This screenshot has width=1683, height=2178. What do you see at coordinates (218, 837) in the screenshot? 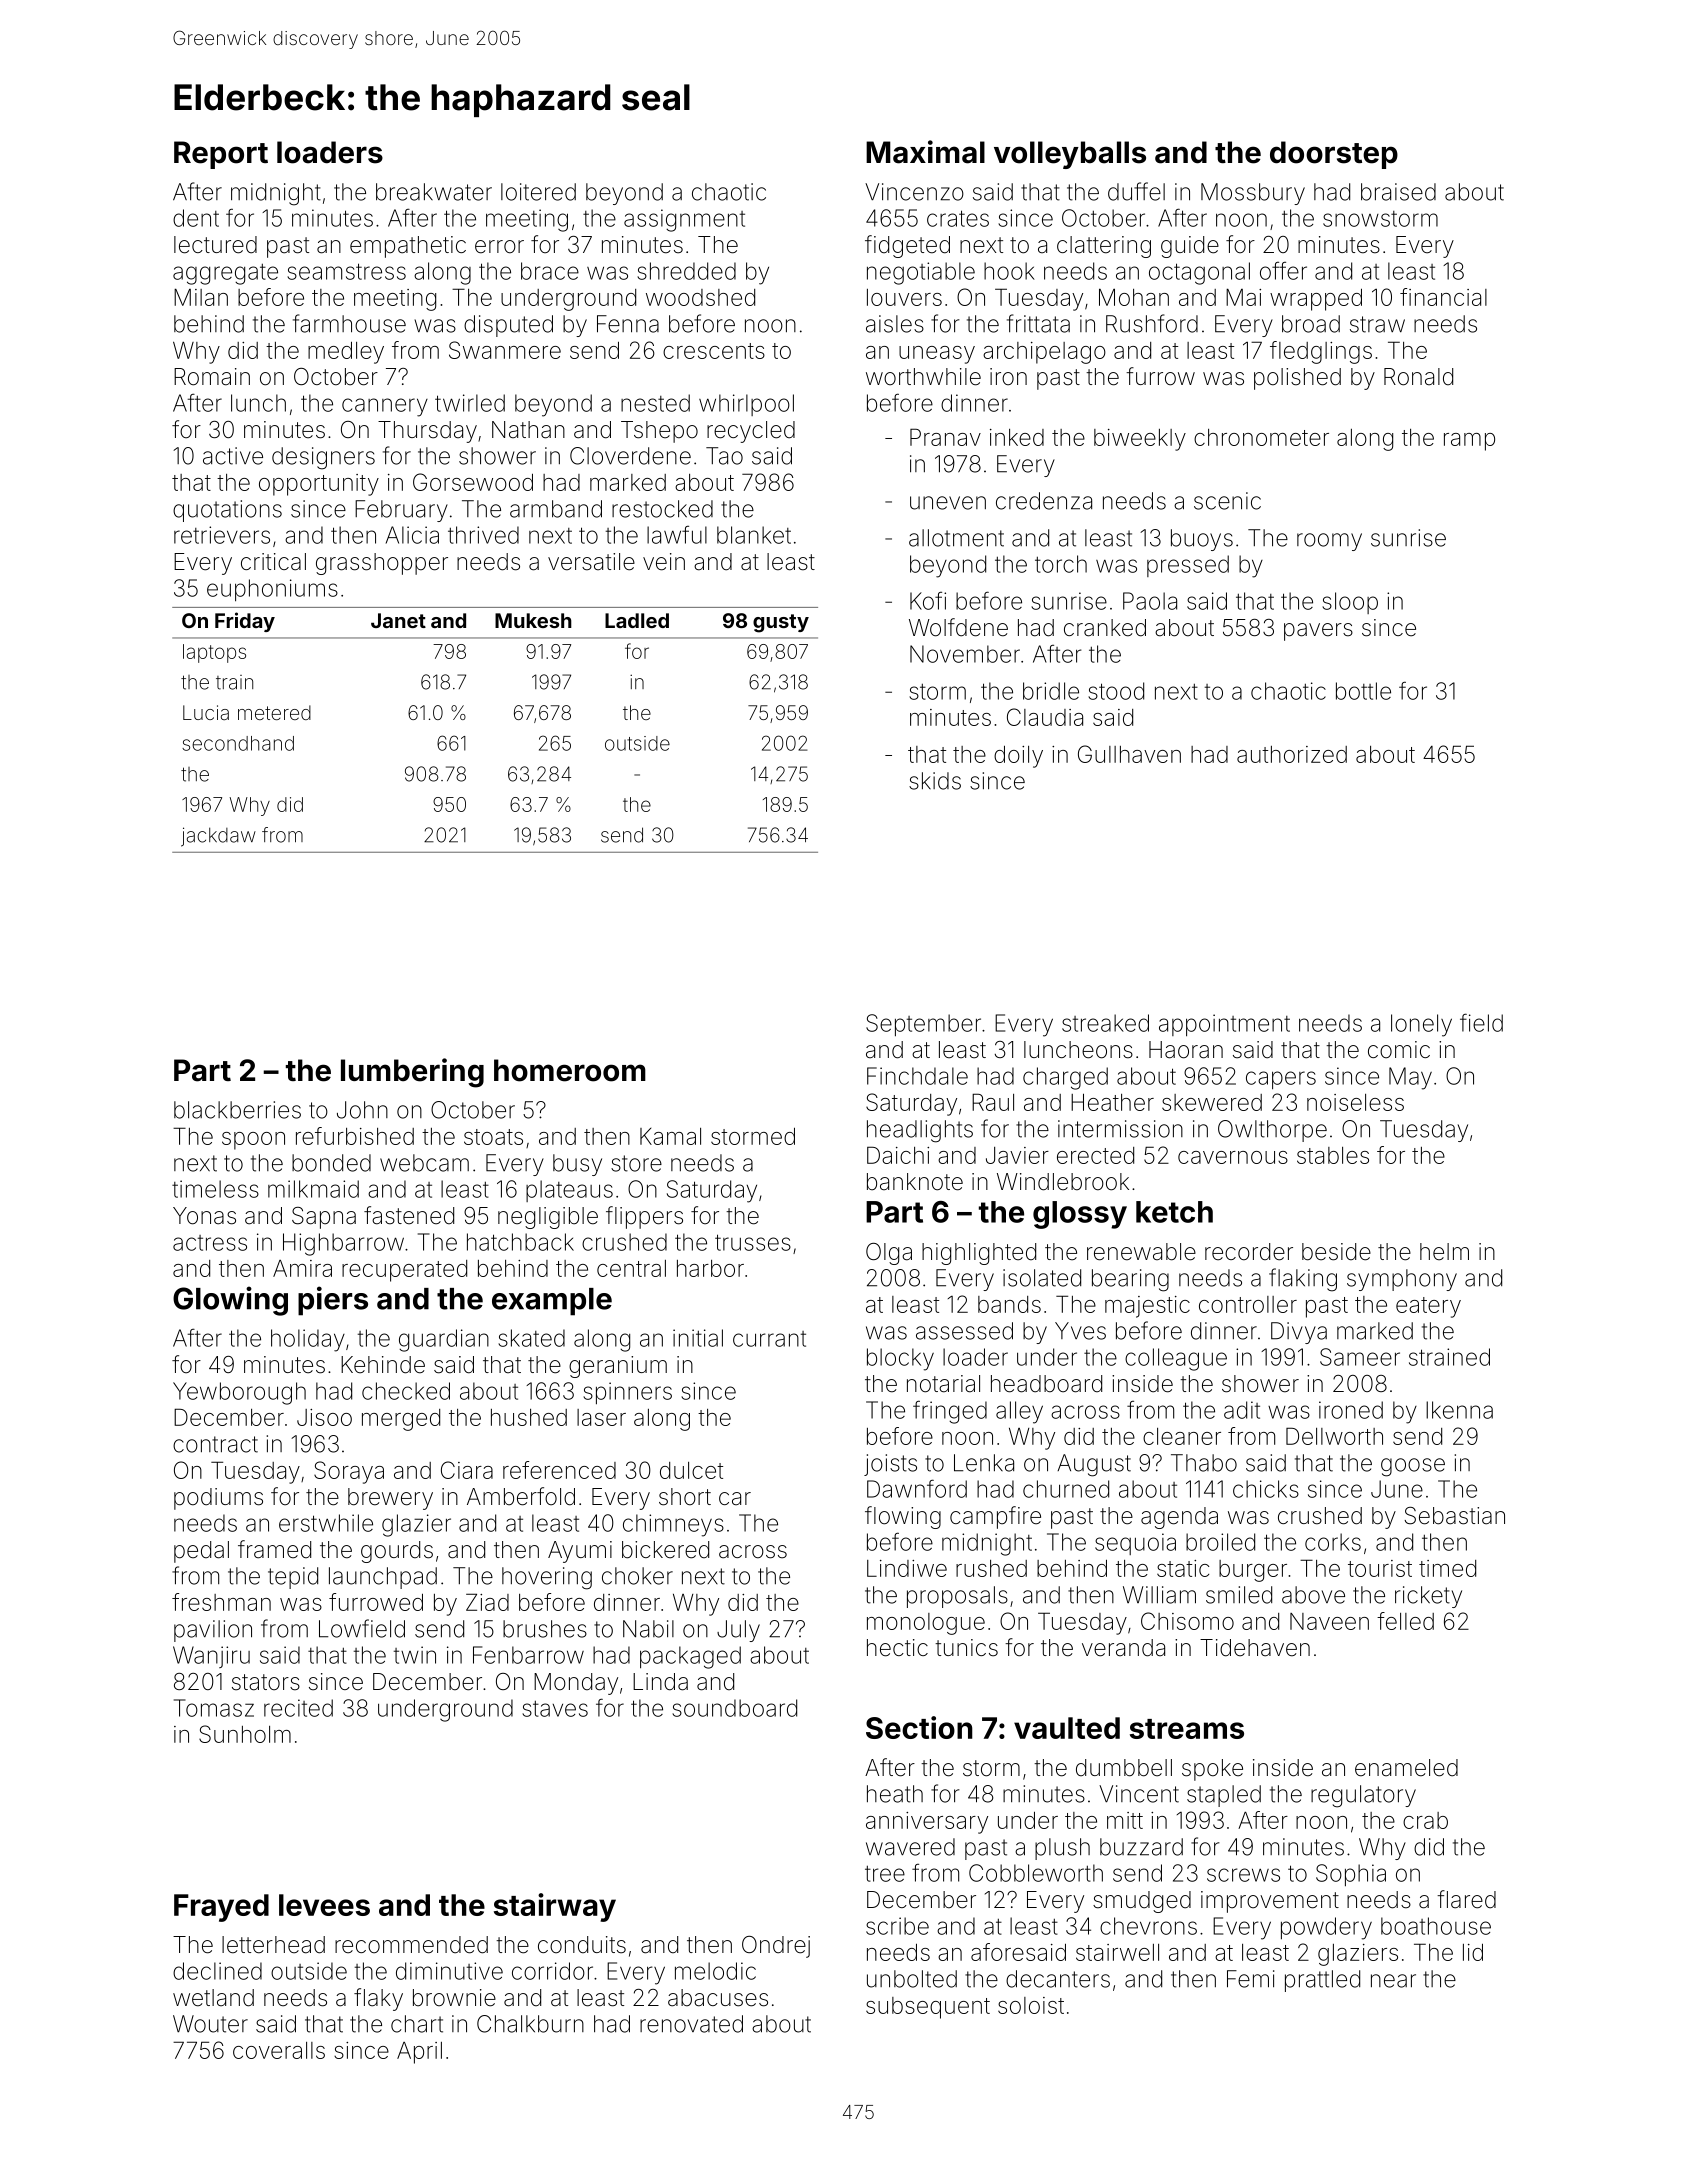
I see `jackdaw` at bounding box center [218, 837].
